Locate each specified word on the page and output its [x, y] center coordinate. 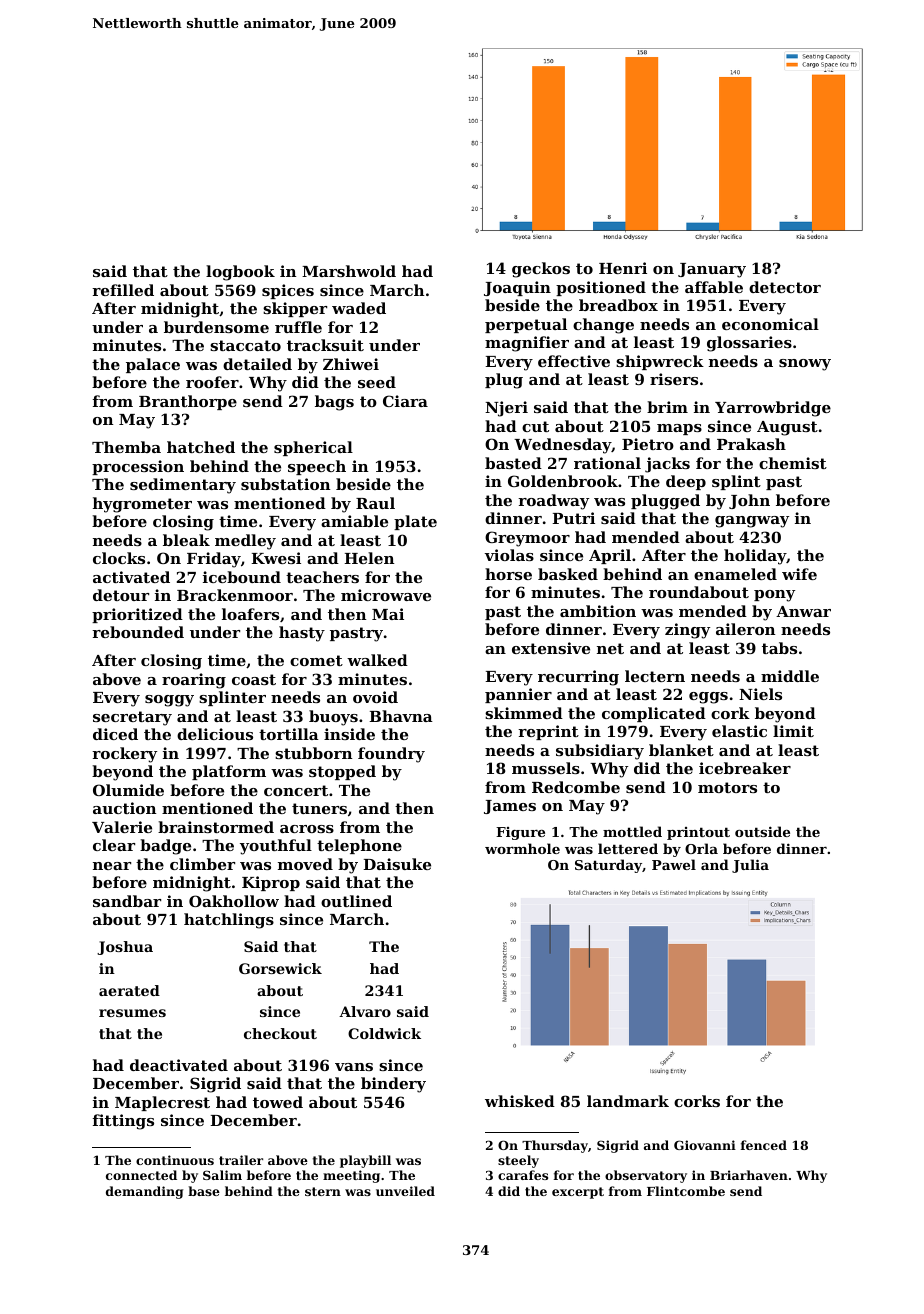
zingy [687, 631]
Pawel [674, 864]
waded [359, 308]
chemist [793, 463]
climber [202, 864]
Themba [126, 447]
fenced [764, 1145]
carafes [523, 1175]
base [204, 1191]
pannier [518, 695]
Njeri [506, 409]
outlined [356, 901]
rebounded [138, 632]
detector [785, 287]
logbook [240, 273]
